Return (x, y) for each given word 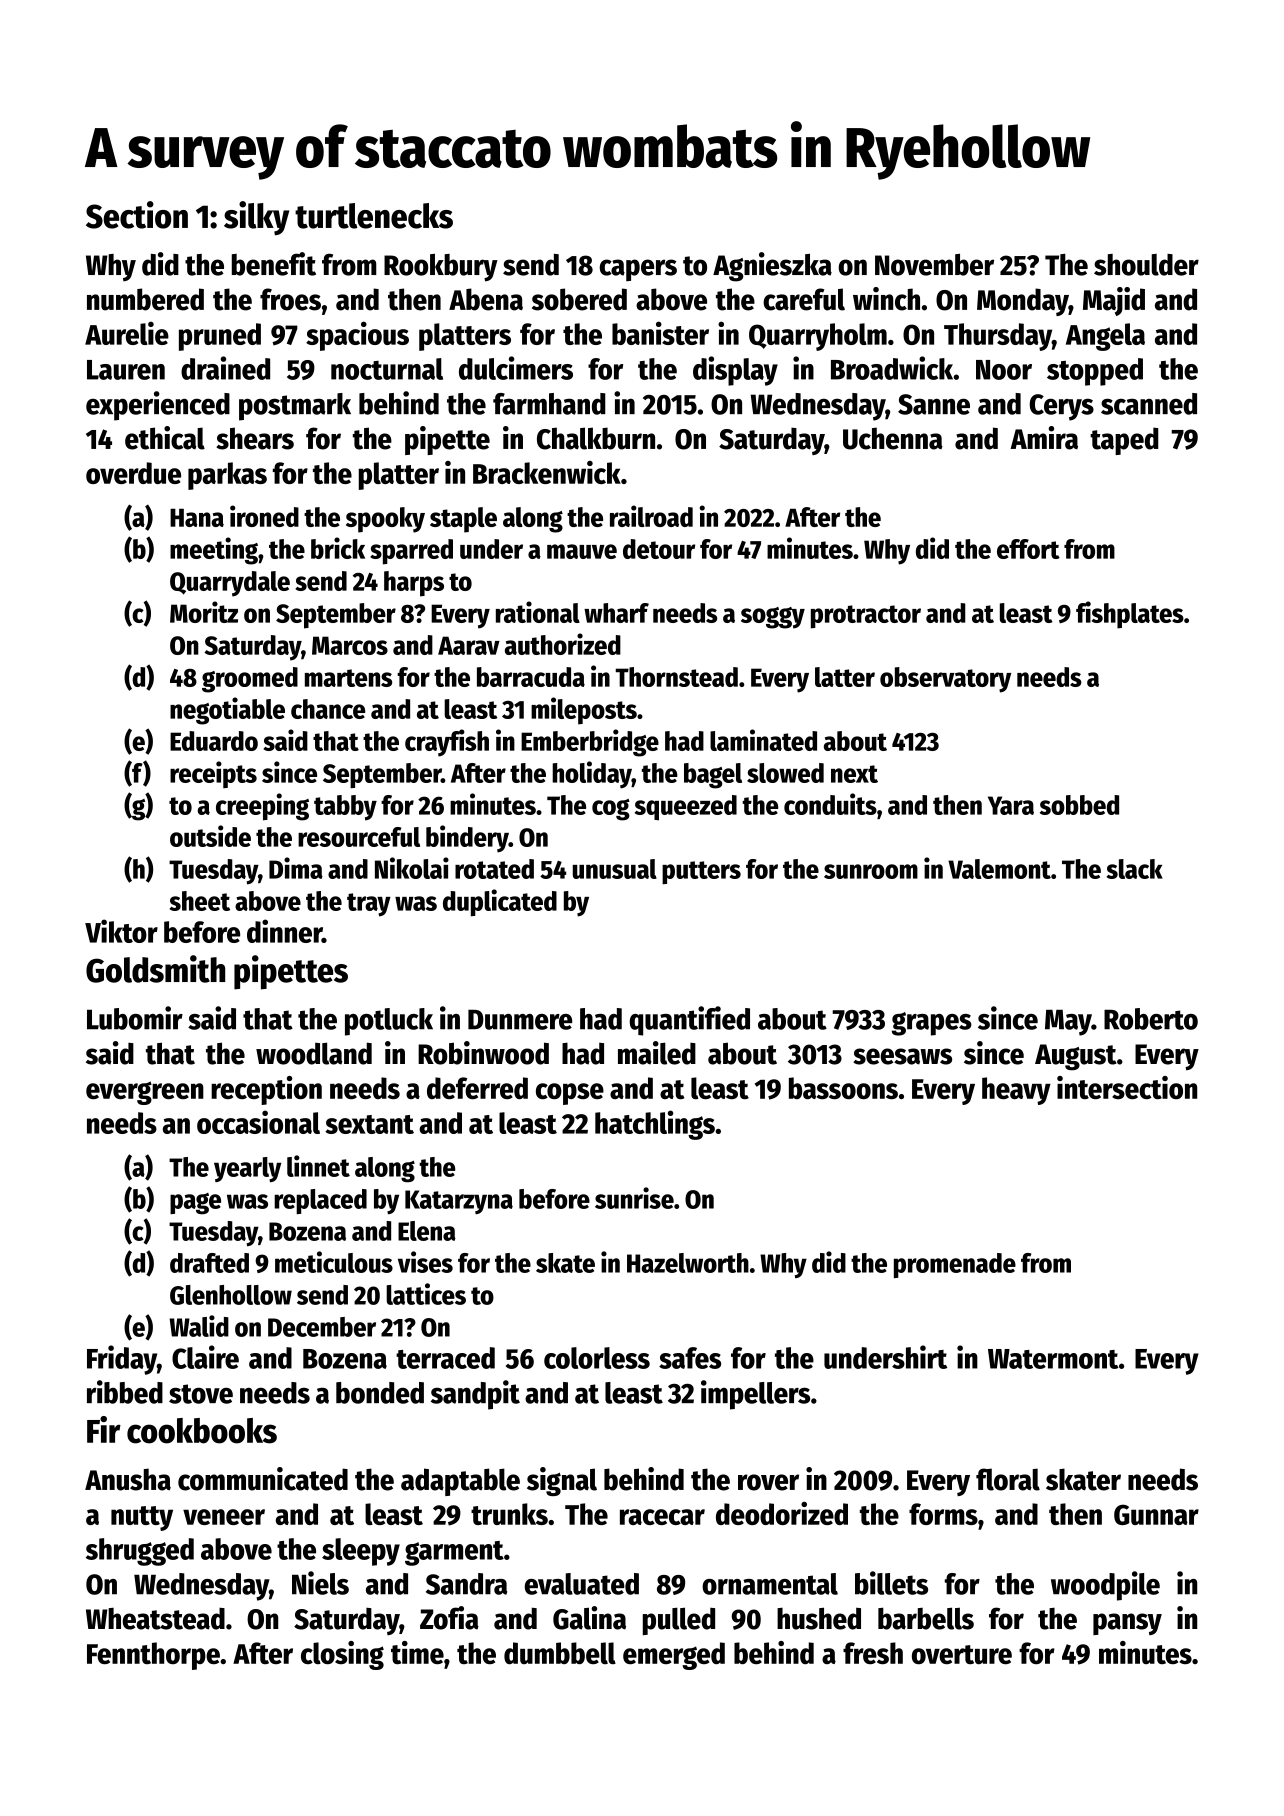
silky (256, 218)
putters (701, 873)
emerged (674, 1656)
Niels (320, 1583)
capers (638, 270)
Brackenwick (547, 472)
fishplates (1130, 615)
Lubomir (135, 1018)
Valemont (999, 869)
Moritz (204, 612)
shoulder (1146, 265)
